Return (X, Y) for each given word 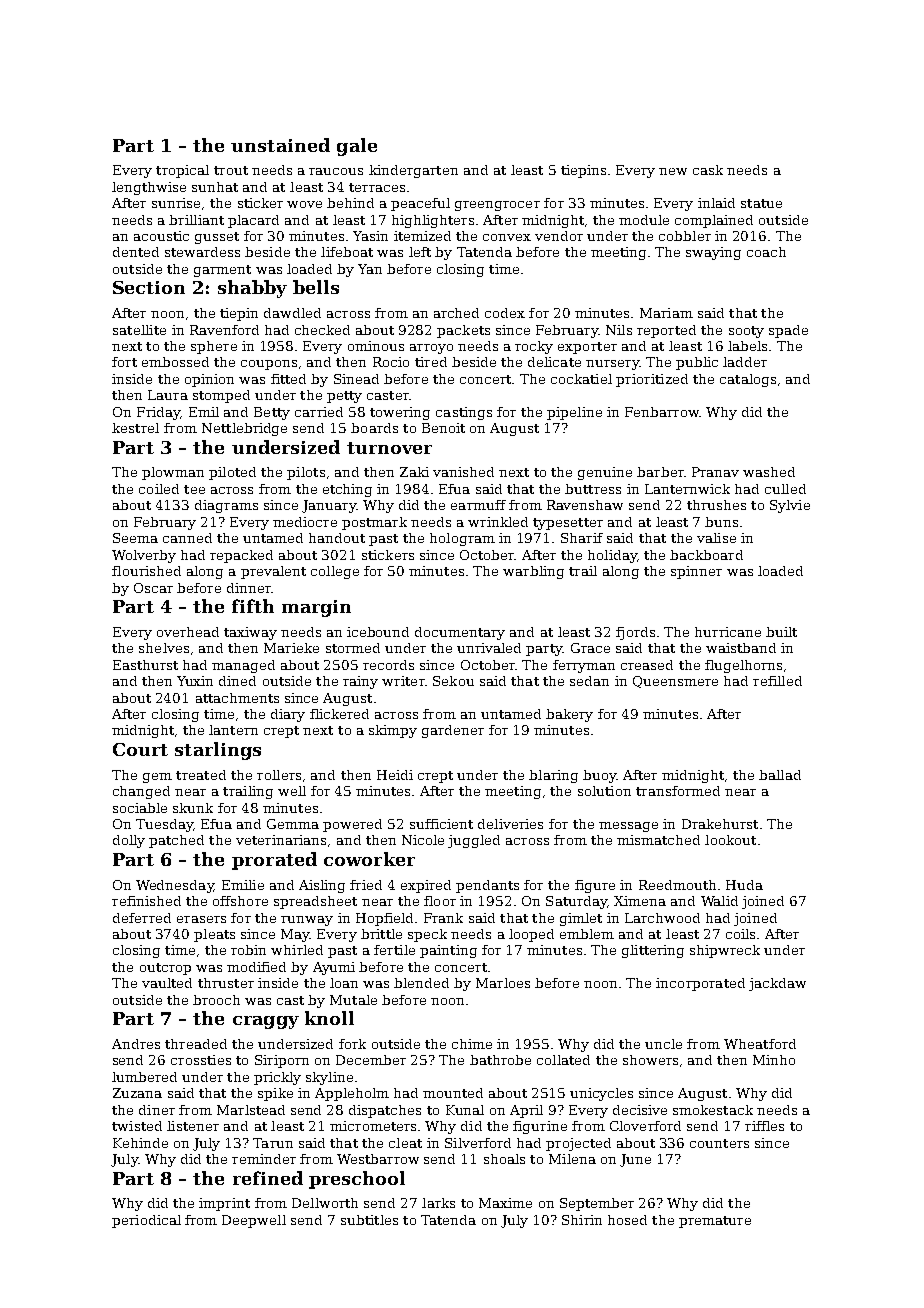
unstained (280, 145)
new (673, 171)
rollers (279, 775)
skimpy (393, 731)
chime (472, 1044)
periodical (146, 1221)
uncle (663, 1044)
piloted (232, 473)
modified (256, 967)
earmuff (478, 505)
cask (708, 170)
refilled (777, 681)
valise (716, 538)
